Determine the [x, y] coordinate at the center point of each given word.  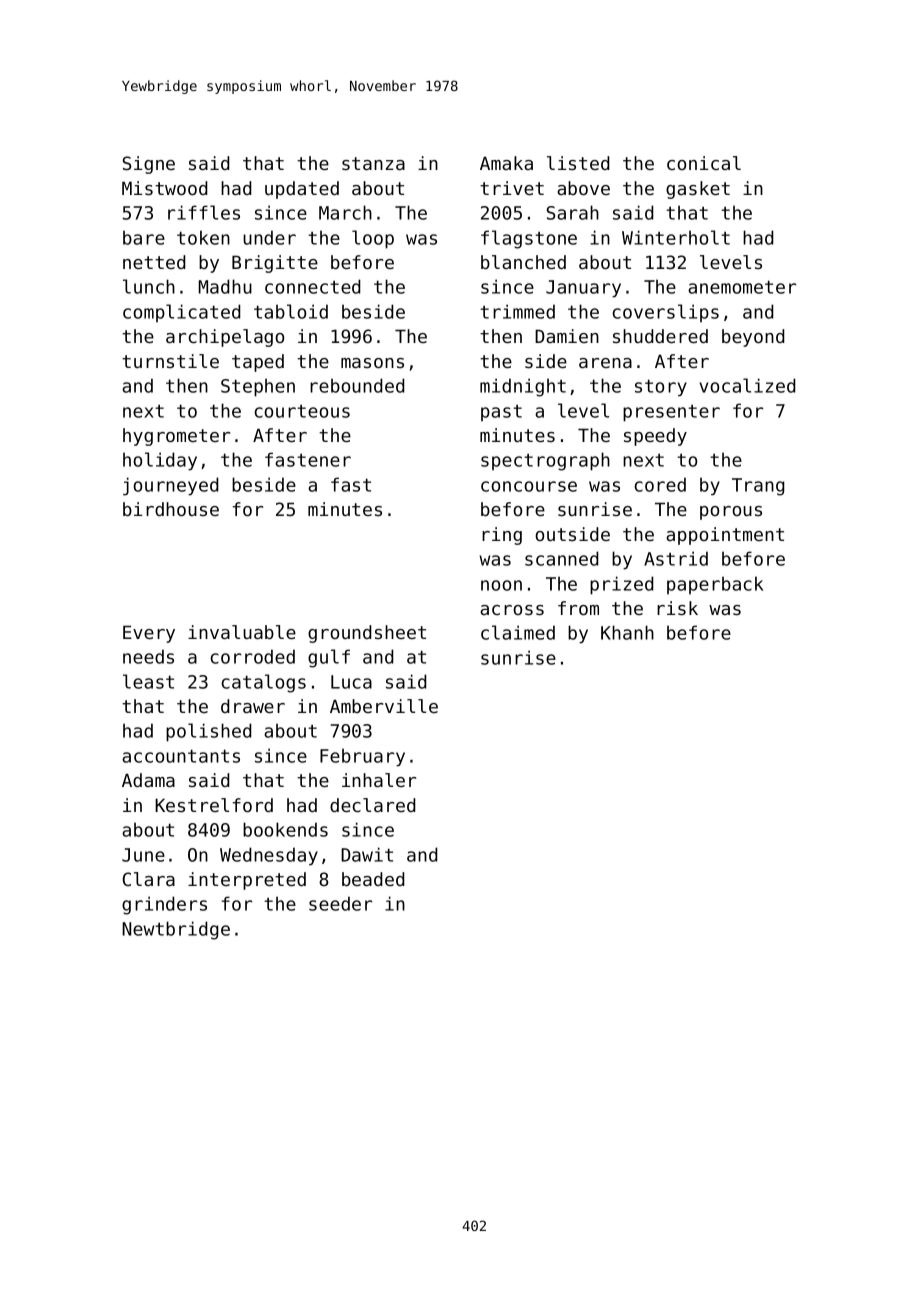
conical [704, 163]
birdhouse [171, 509]
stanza [373, 163]
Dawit [367, 854]
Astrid [676, 558]
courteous [302, 411]
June [143, 855]
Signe [148, 165]
